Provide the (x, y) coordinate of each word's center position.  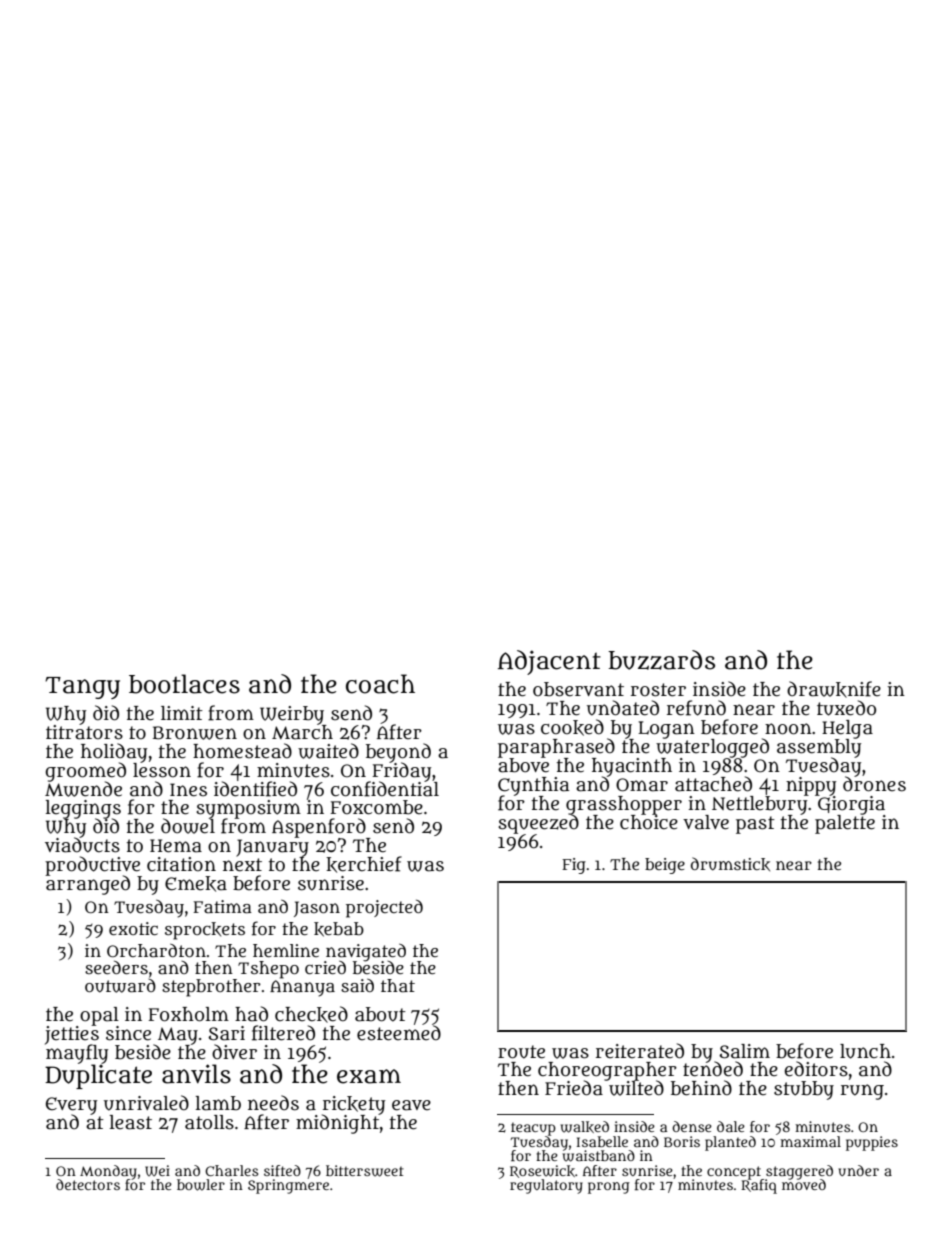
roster (658, 690)
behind (701, 1088)
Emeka (196, 884)
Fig (574, 866)
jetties (72, 1035)
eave (411, 1105)
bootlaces (184, 684)
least (131, 1122)
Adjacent (549, 662)
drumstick (730, 864)
